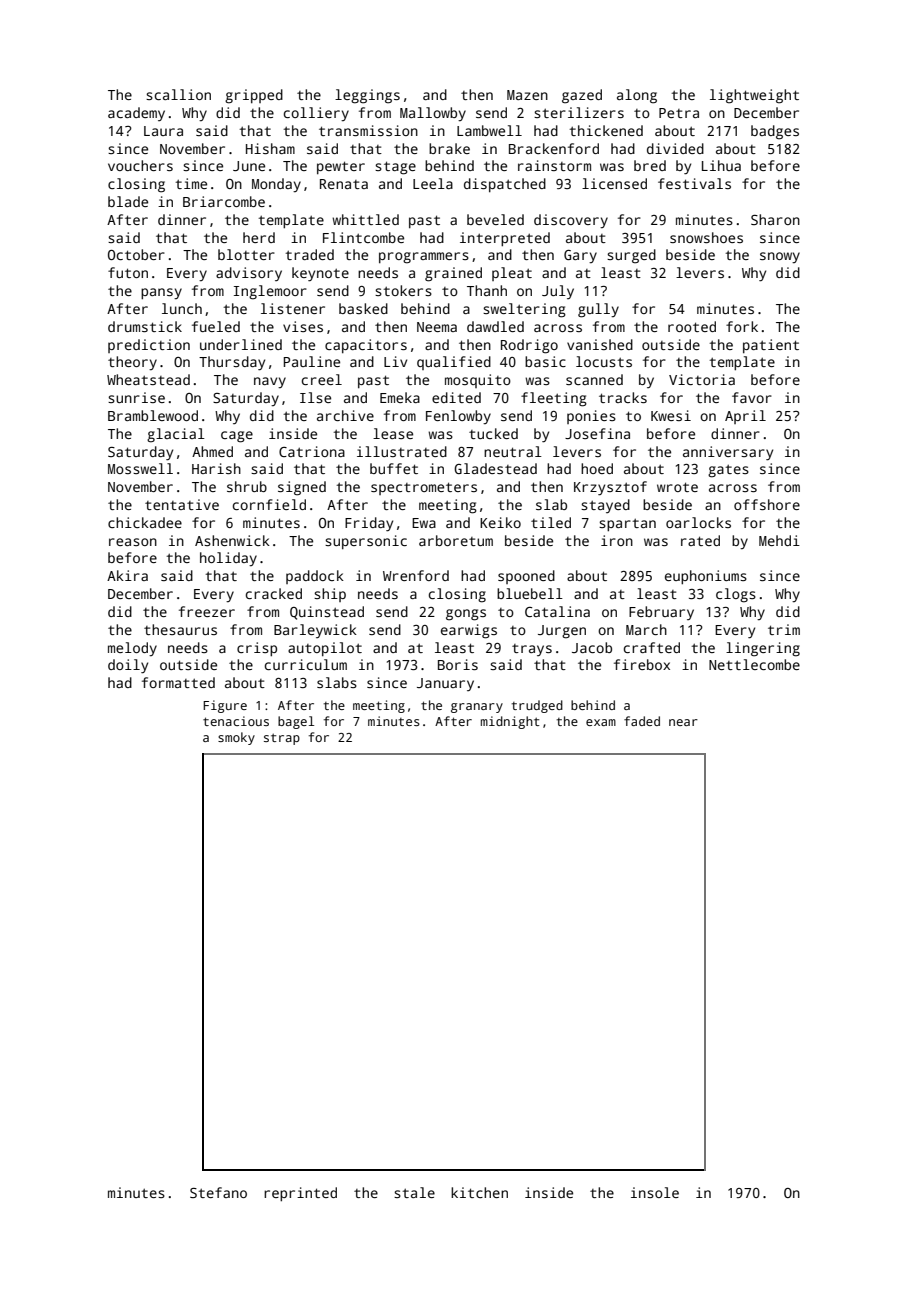 This screenshot has width=908, height=1316. Describe the element at coordinates (771, 346) in the screenshot. I see `patient` at that location.
